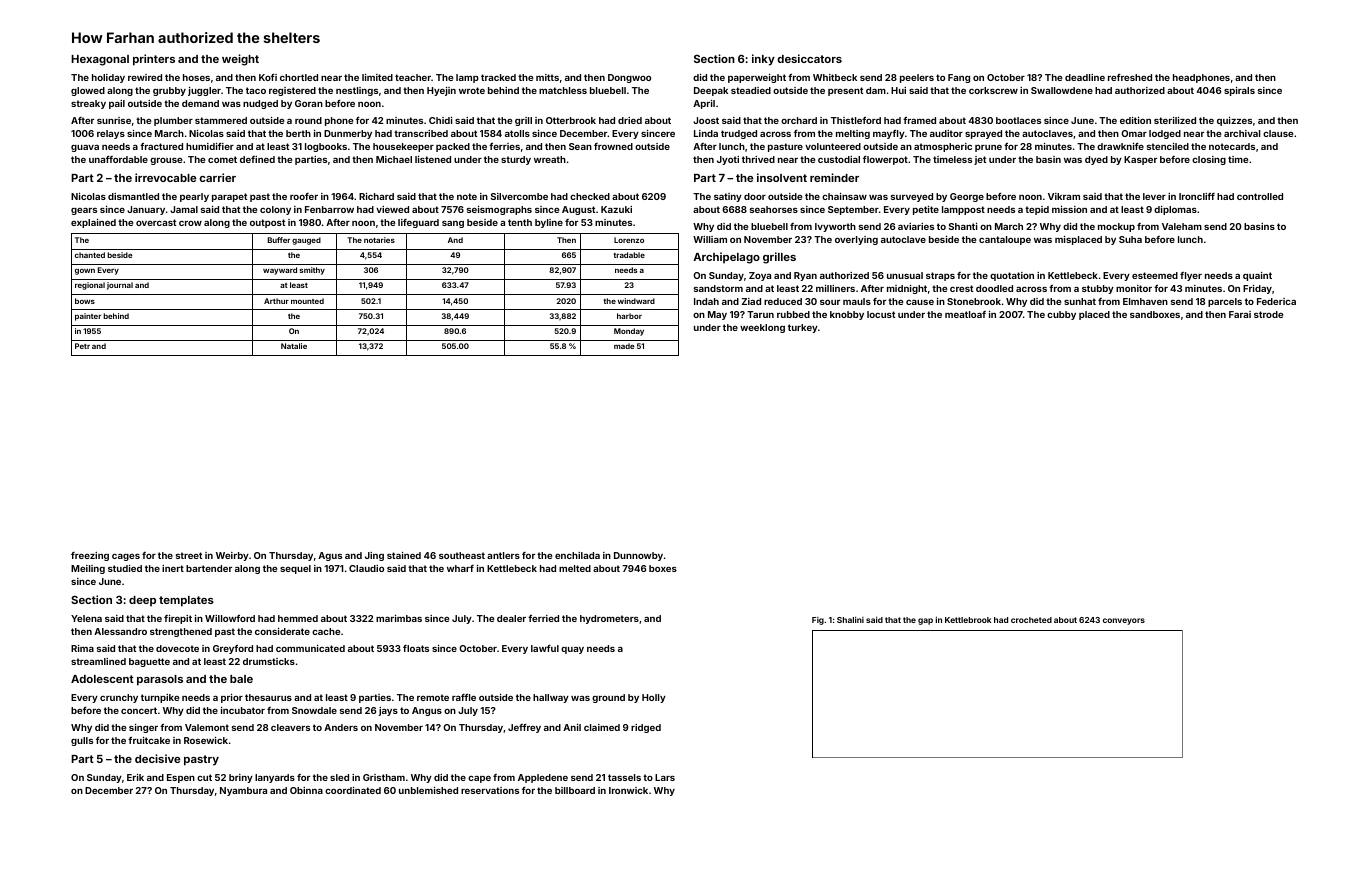  I want to click on Nyambura, so click(243, 791).
